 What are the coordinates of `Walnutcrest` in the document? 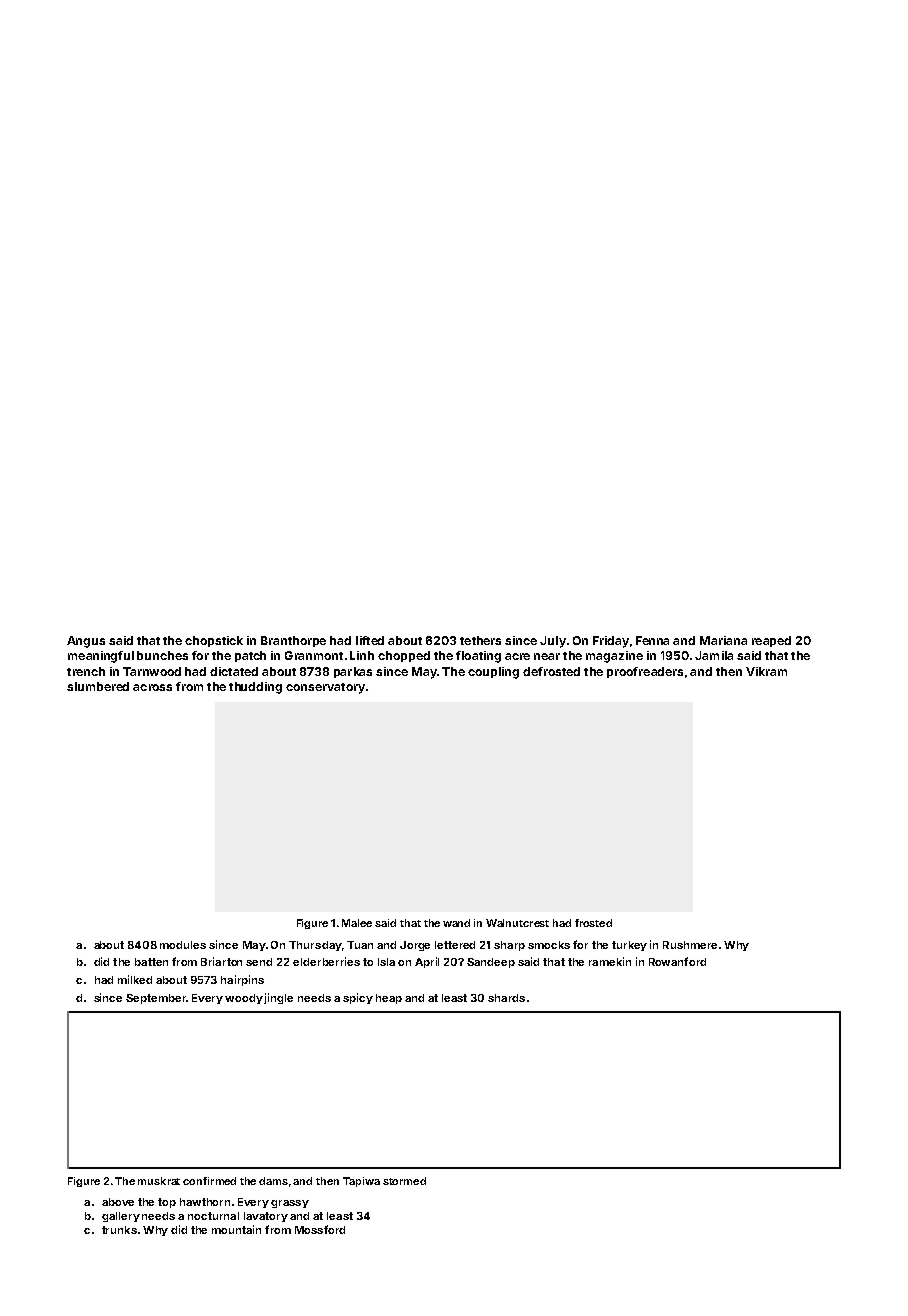 It's located at (517, 923).
